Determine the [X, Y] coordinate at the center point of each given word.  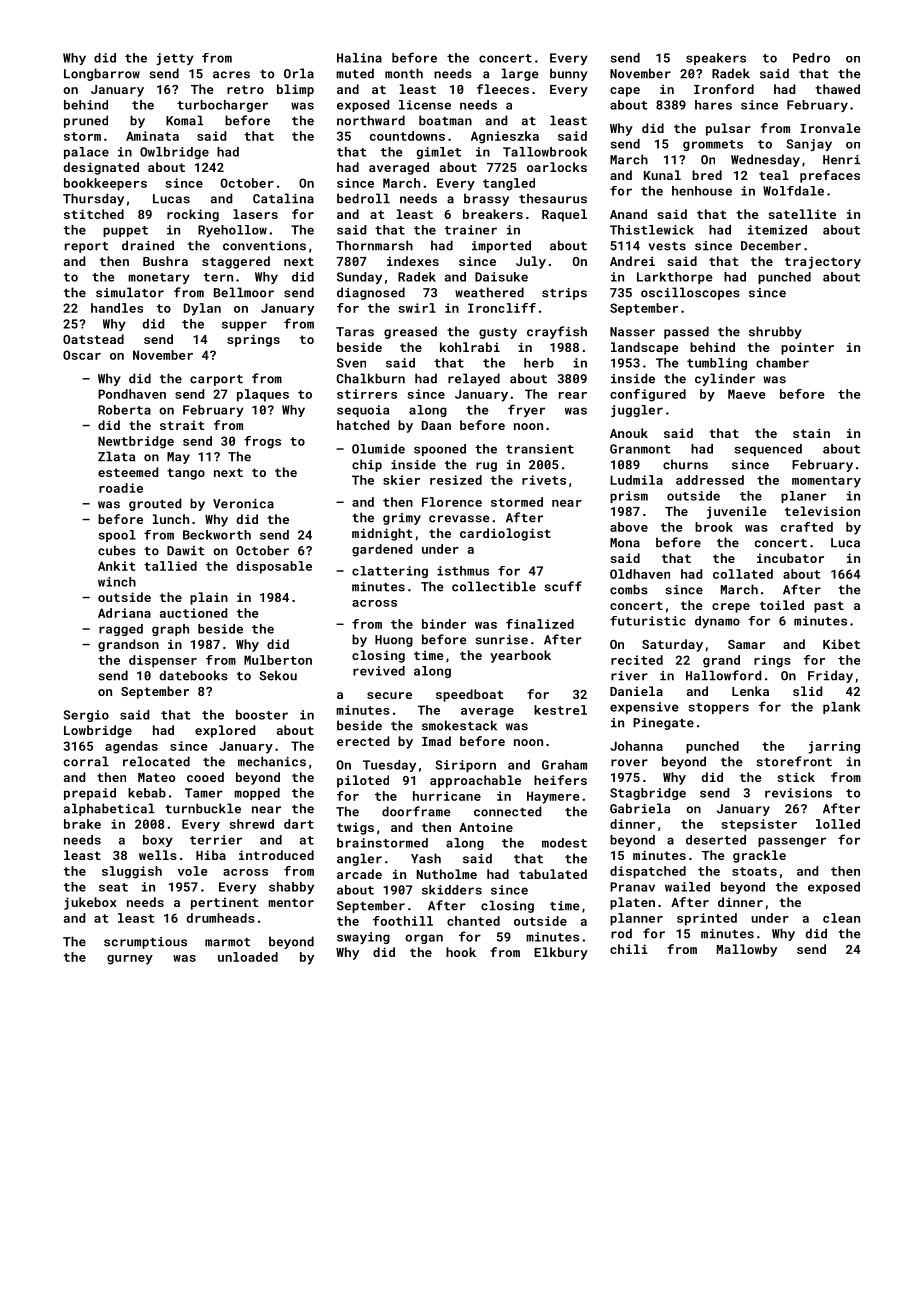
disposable [274, 567]
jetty [175, 59]
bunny [569, 74]
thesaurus [553, 198]
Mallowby [747, 950]
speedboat [470, 695]
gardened [382, 550]
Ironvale [830, 128]
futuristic [648, 621]
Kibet [841, 644]
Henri [841, 160]
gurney [130, 960]
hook [461, 952]
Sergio [86, 716]
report [86, 247]
